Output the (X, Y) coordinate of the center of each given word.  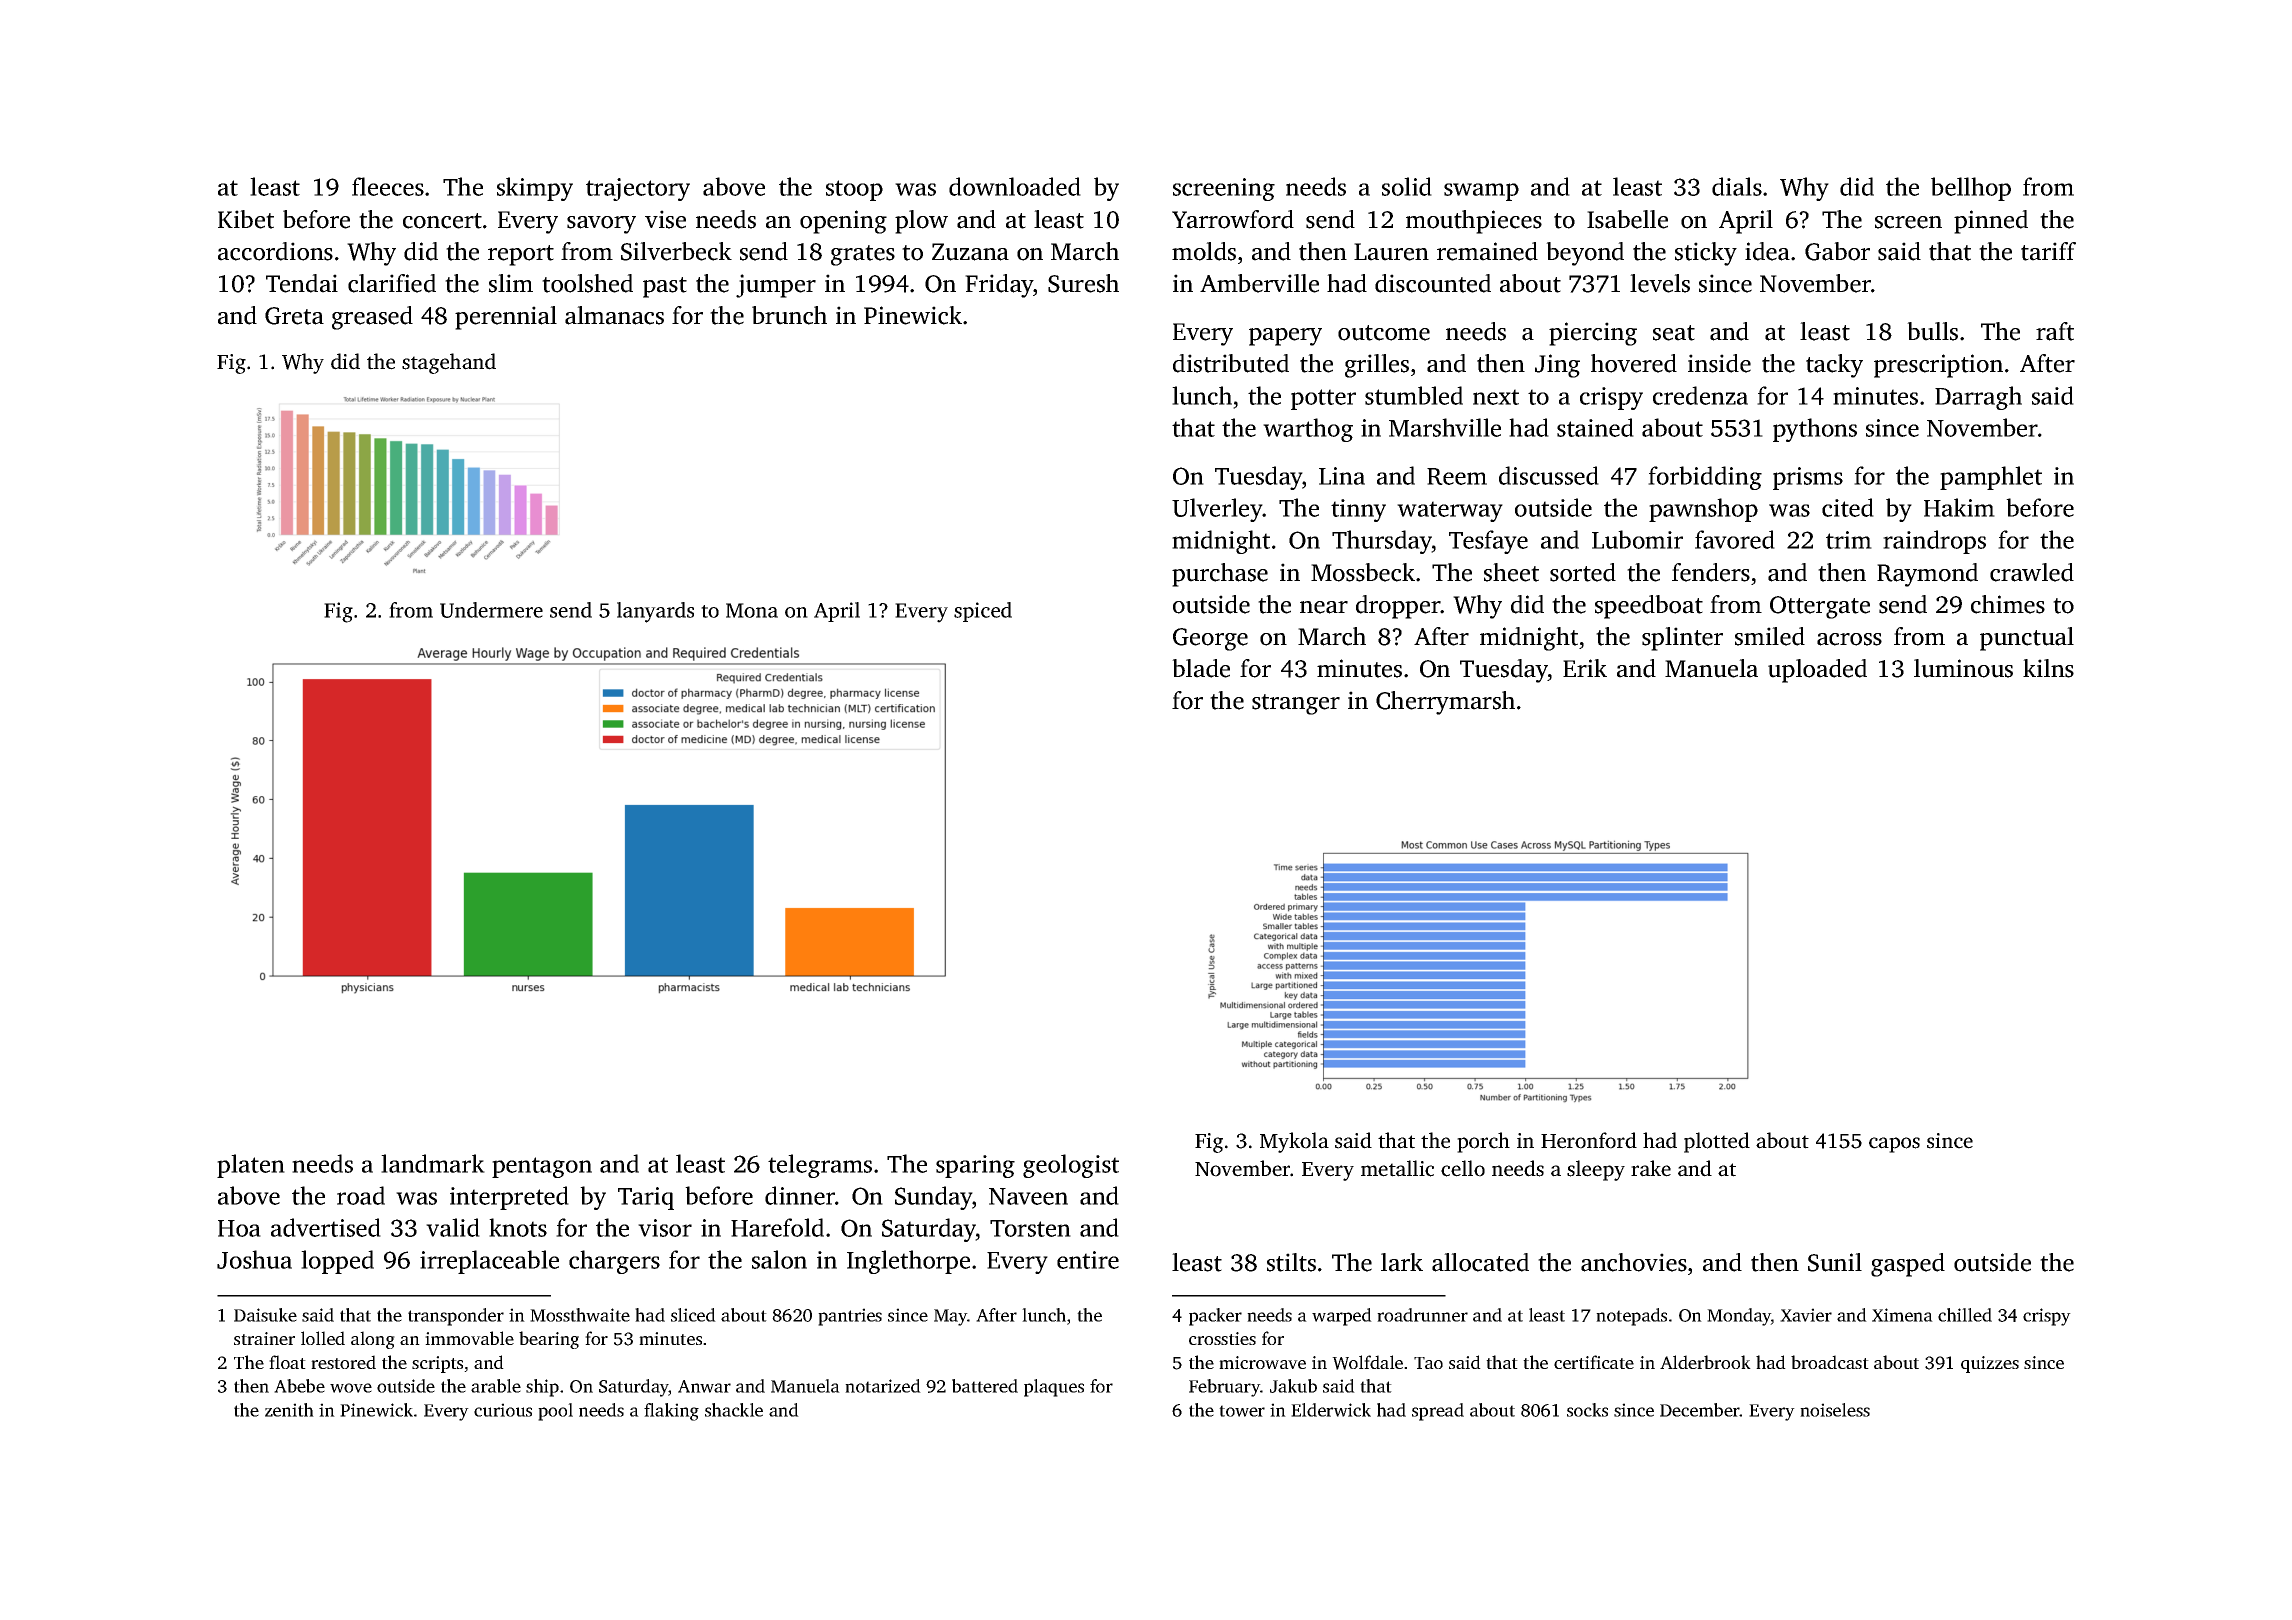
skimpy (535, 189)
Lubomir (1637, 539)
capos (1894, 1145)
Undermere (491, 610)
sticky (1706, 254)
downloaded (1015, 186)
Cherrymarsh (1445, 703)
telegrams (820, 1166)
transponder (456, 1317)
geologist (1071, 1166)
